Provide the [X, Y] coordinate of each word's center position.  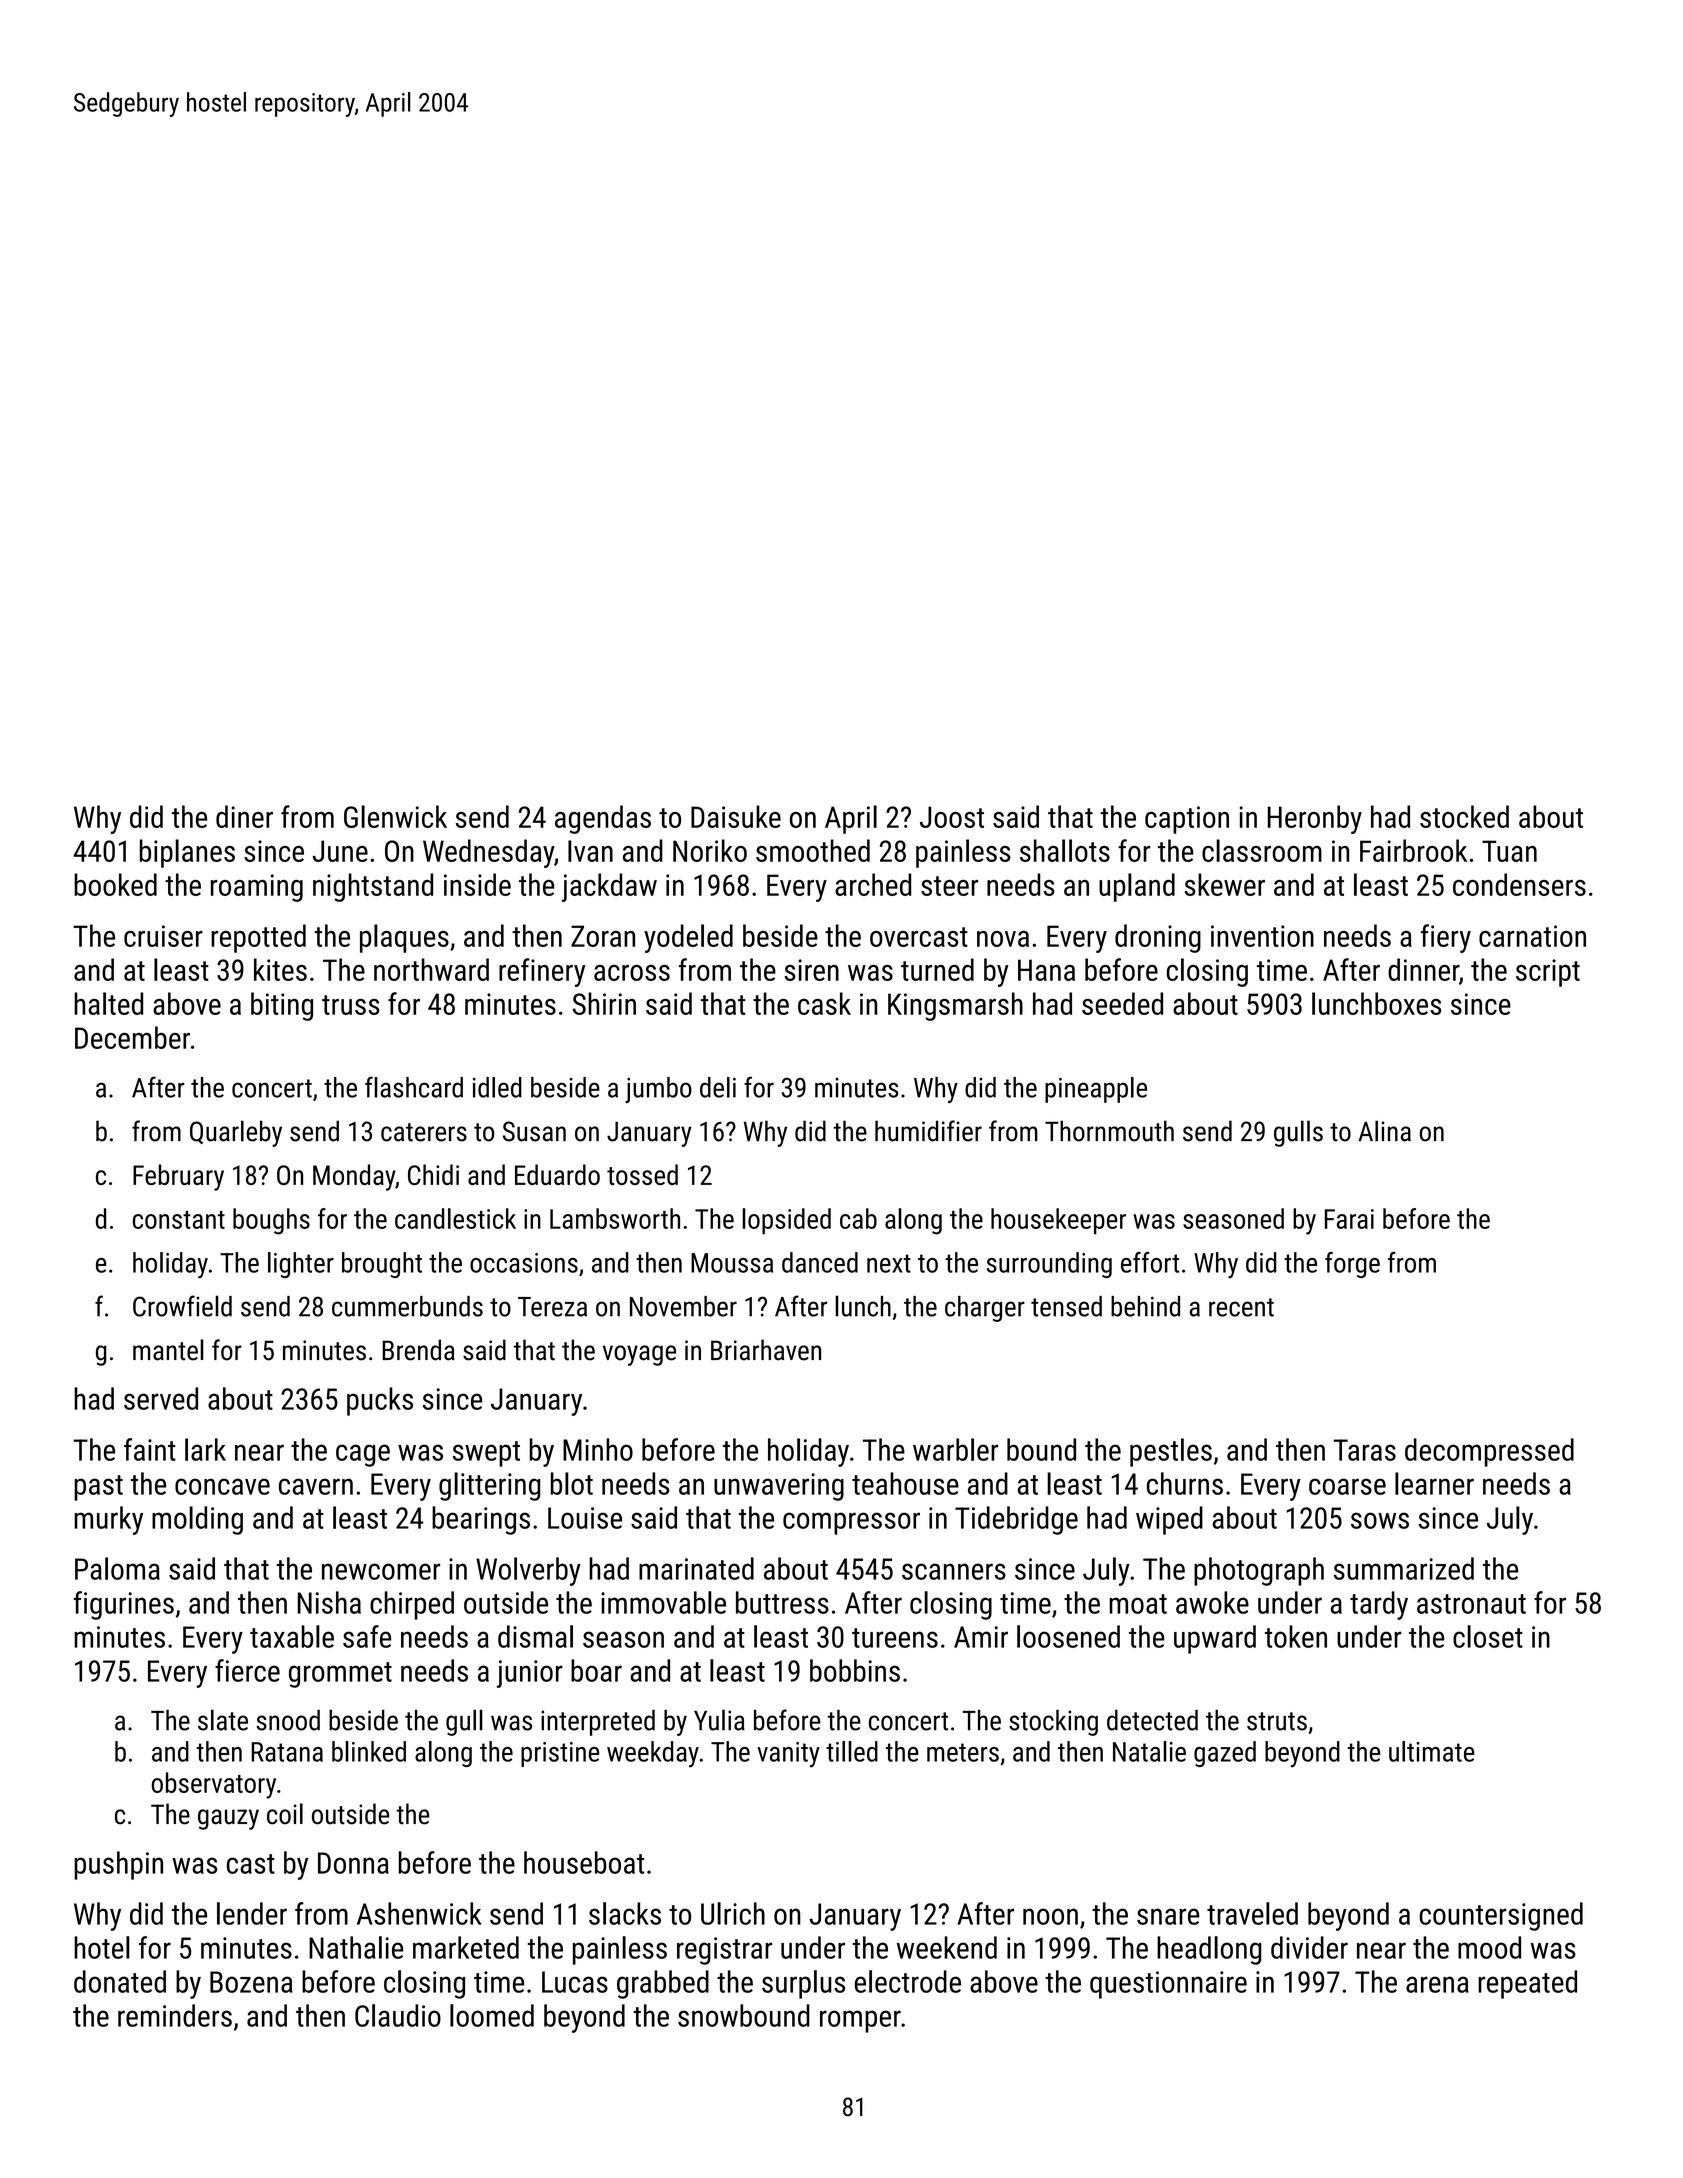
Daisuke [736, 816]
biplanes [187, 853]
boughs [271, 1221]
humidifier [928, 1131]
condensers [1519, 884]
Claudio [398, 2015]
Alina [1384, 1131]
